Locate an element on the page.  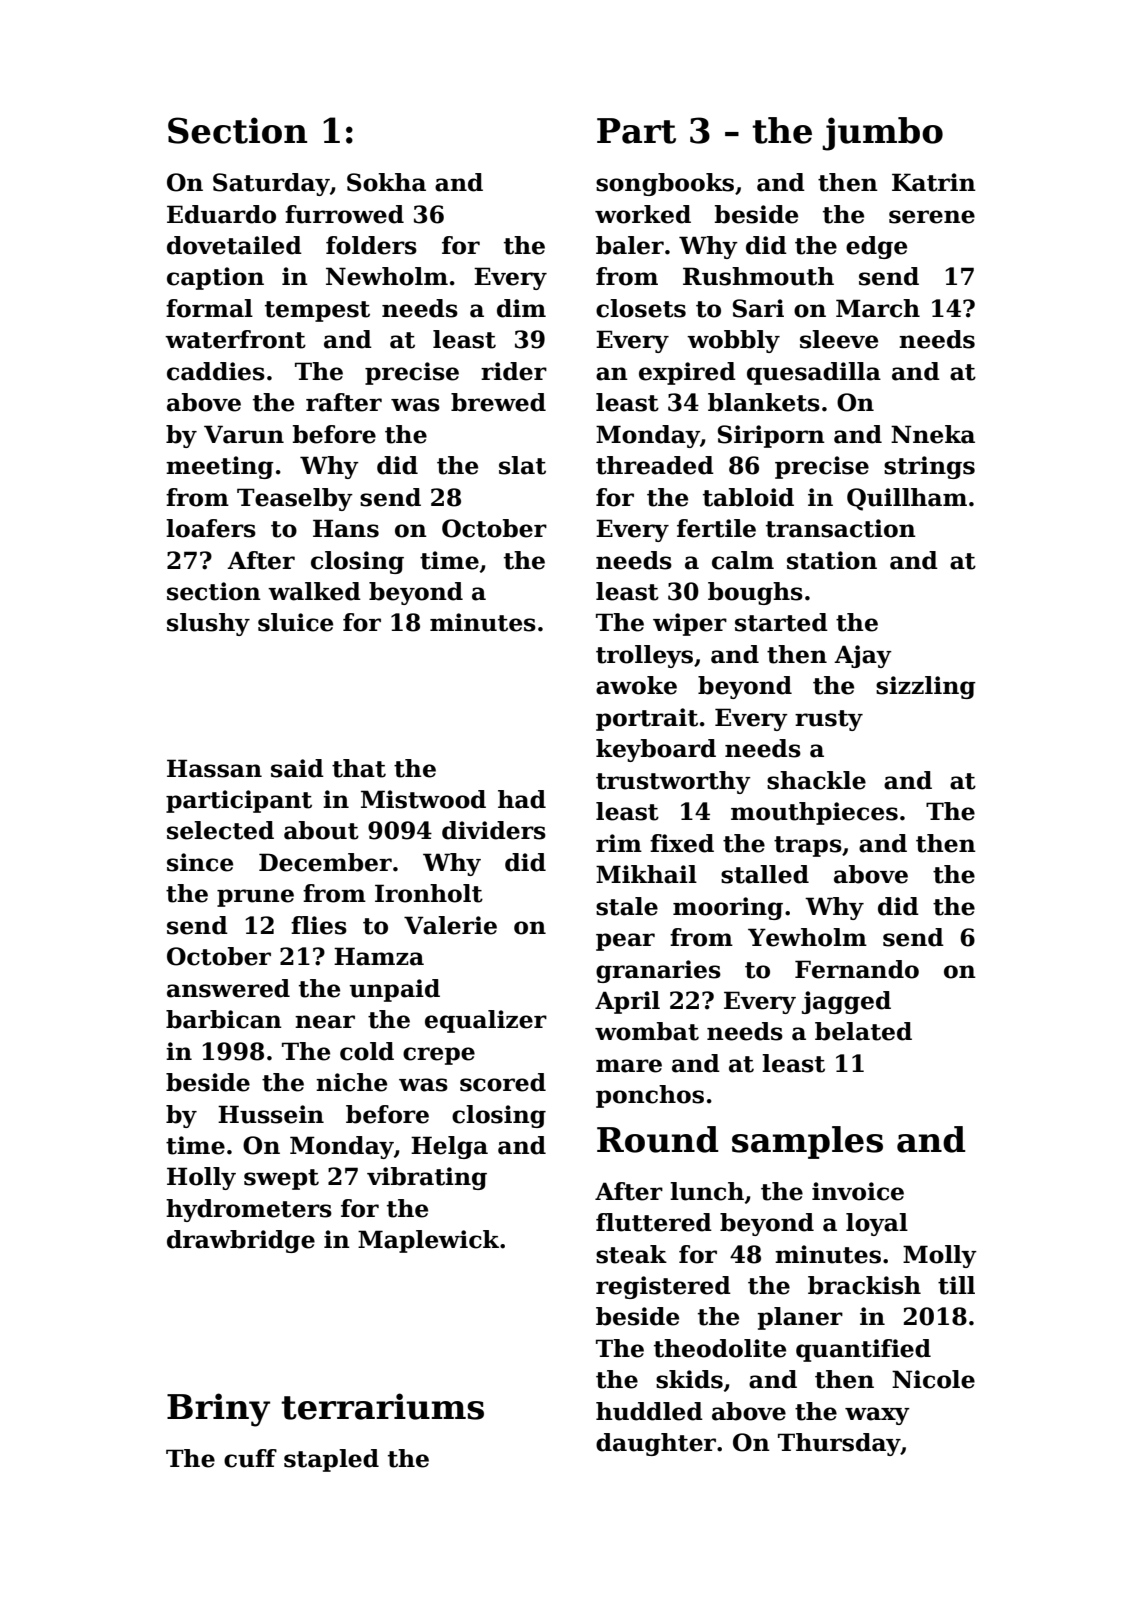
worked is located at coordinates (643, 214).
